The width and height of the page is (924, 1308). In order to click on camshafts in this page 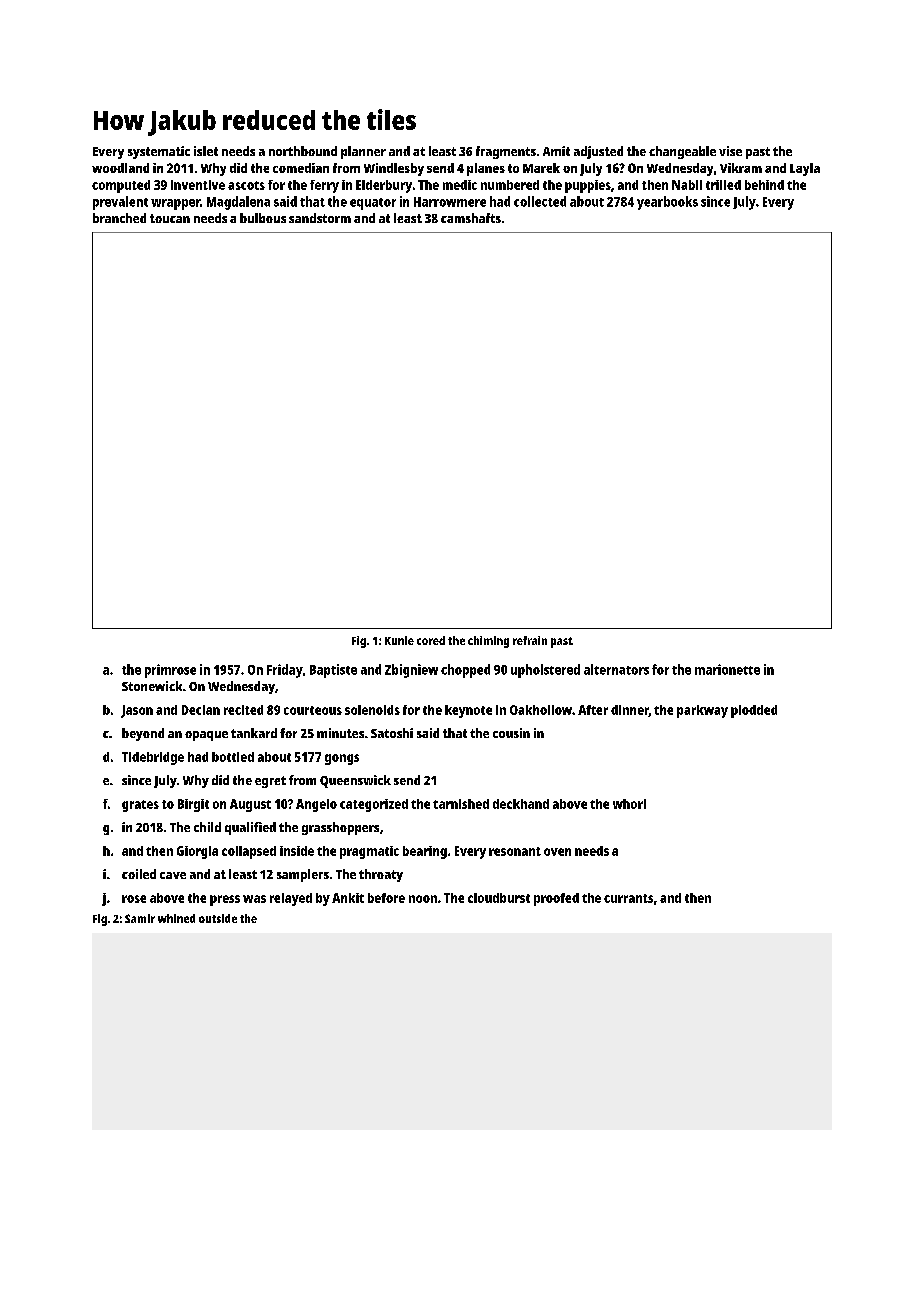, I will do `click(471, 218)`.
